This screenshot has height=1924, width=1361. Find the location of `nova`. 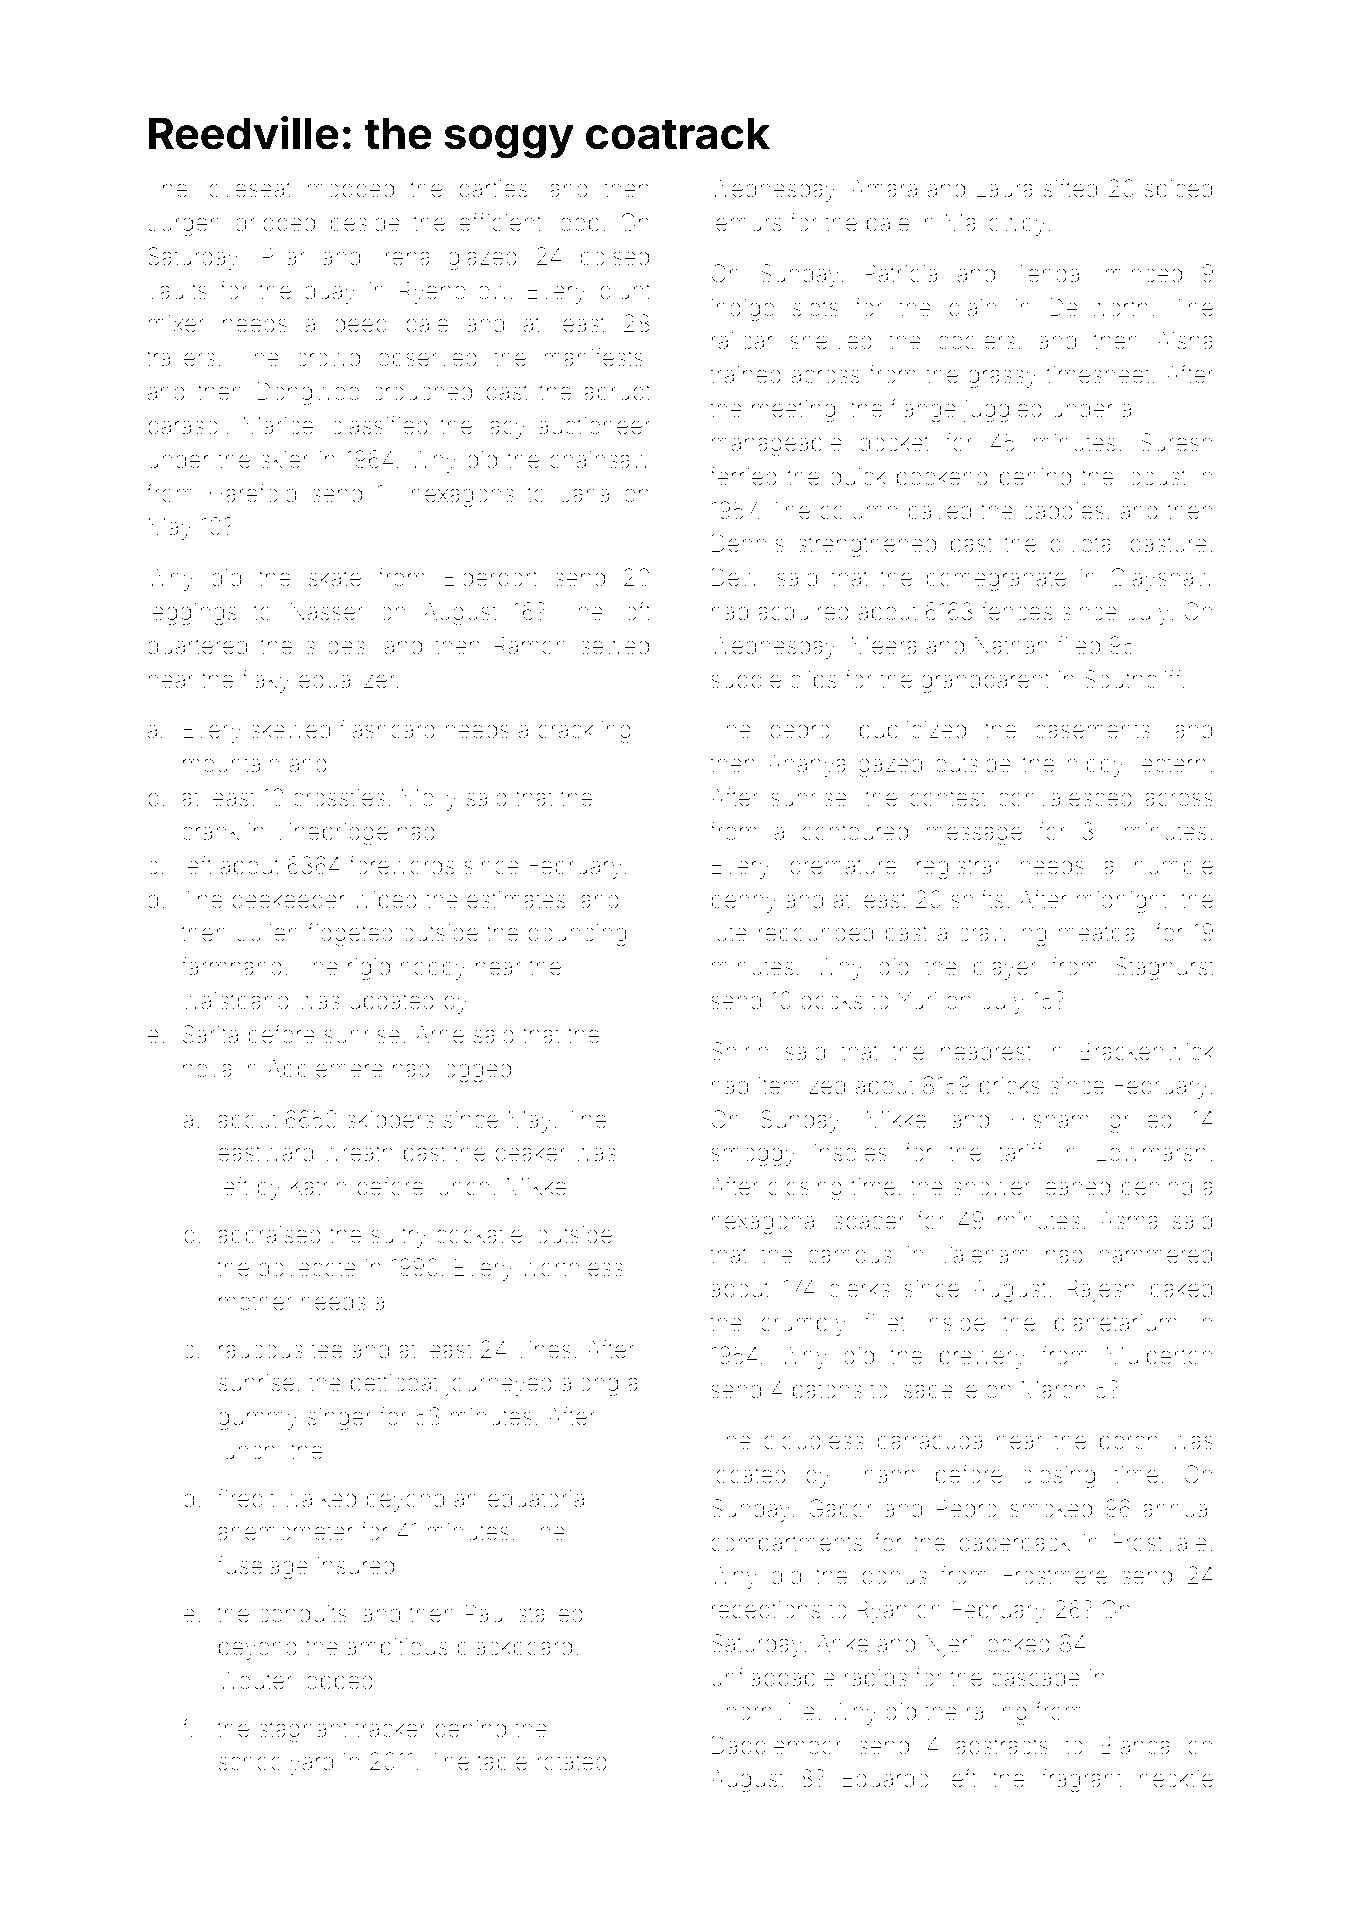

nova is located at coordinates (207, 1070).
